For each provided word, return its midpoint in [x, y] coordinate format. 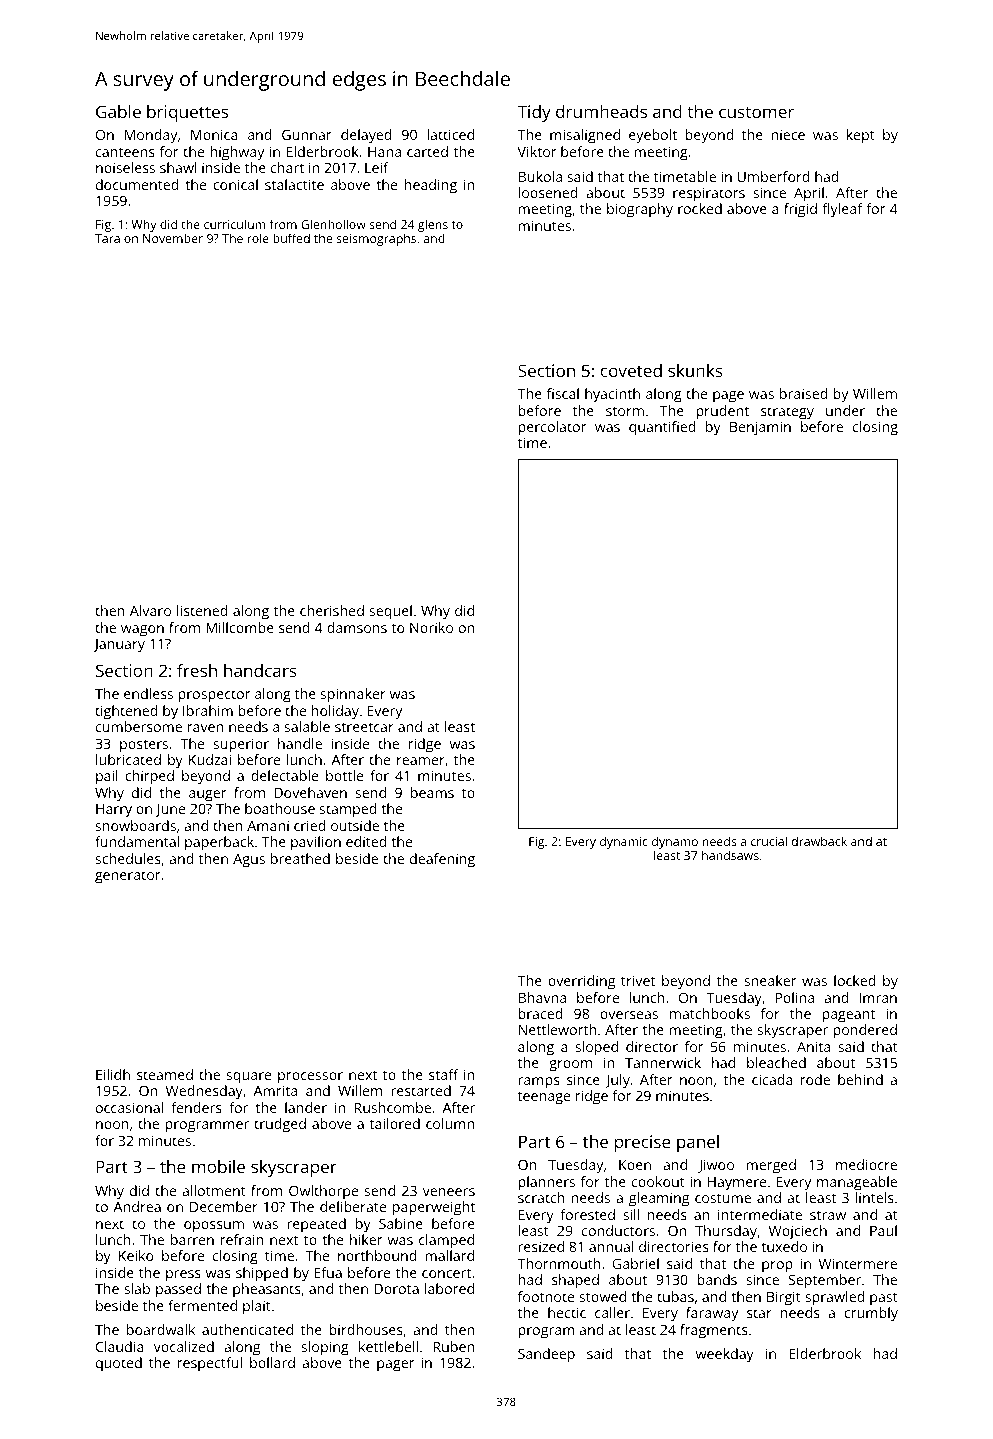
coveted [631, 370]
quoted [119, 1364]
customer [756, 112]
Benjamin [760, 428]
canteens [125, 152]
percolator [552, 428]
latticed [450, 134]
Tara [107, 238]
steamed [165, 1074]
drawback [819, 841]
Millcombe [240, 627]
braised [804, 393]
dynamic [624, 842]
